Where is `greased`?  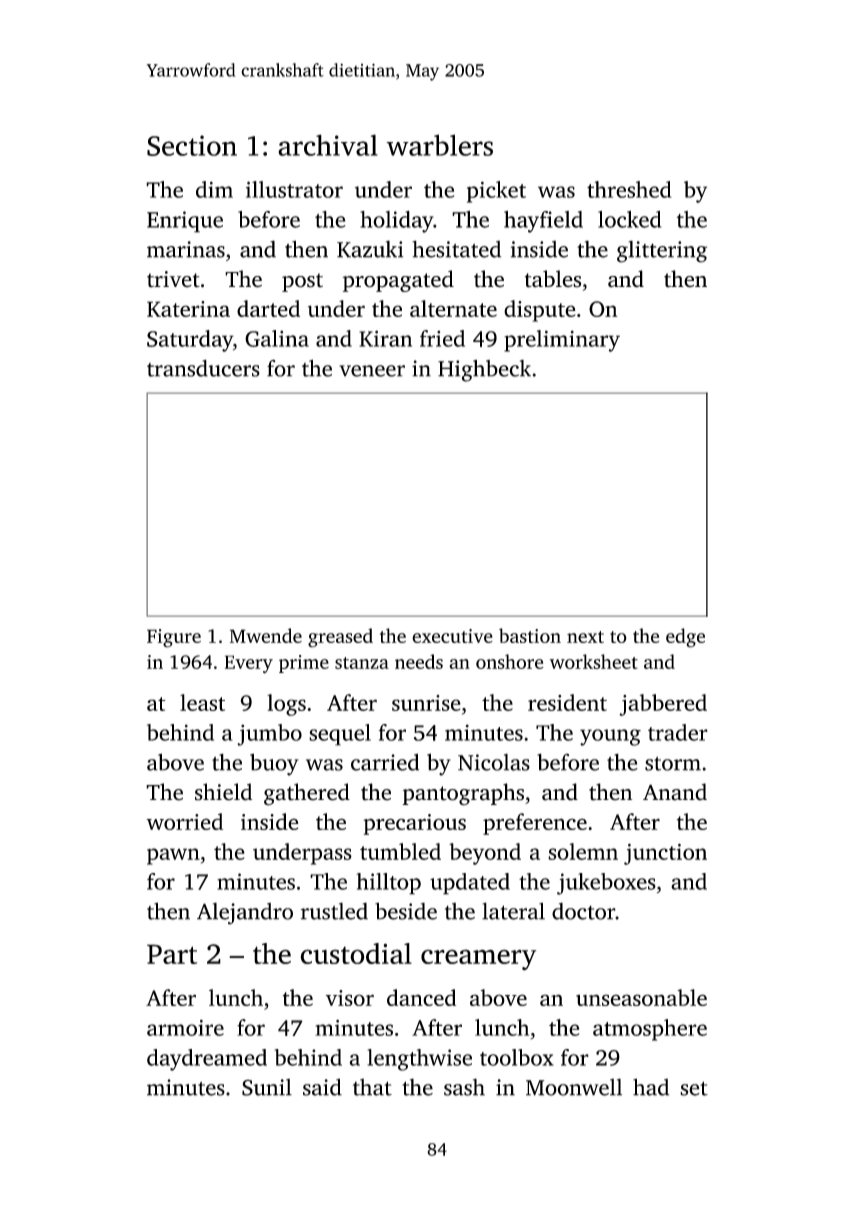
greased is located at coordinates (340, 638).
